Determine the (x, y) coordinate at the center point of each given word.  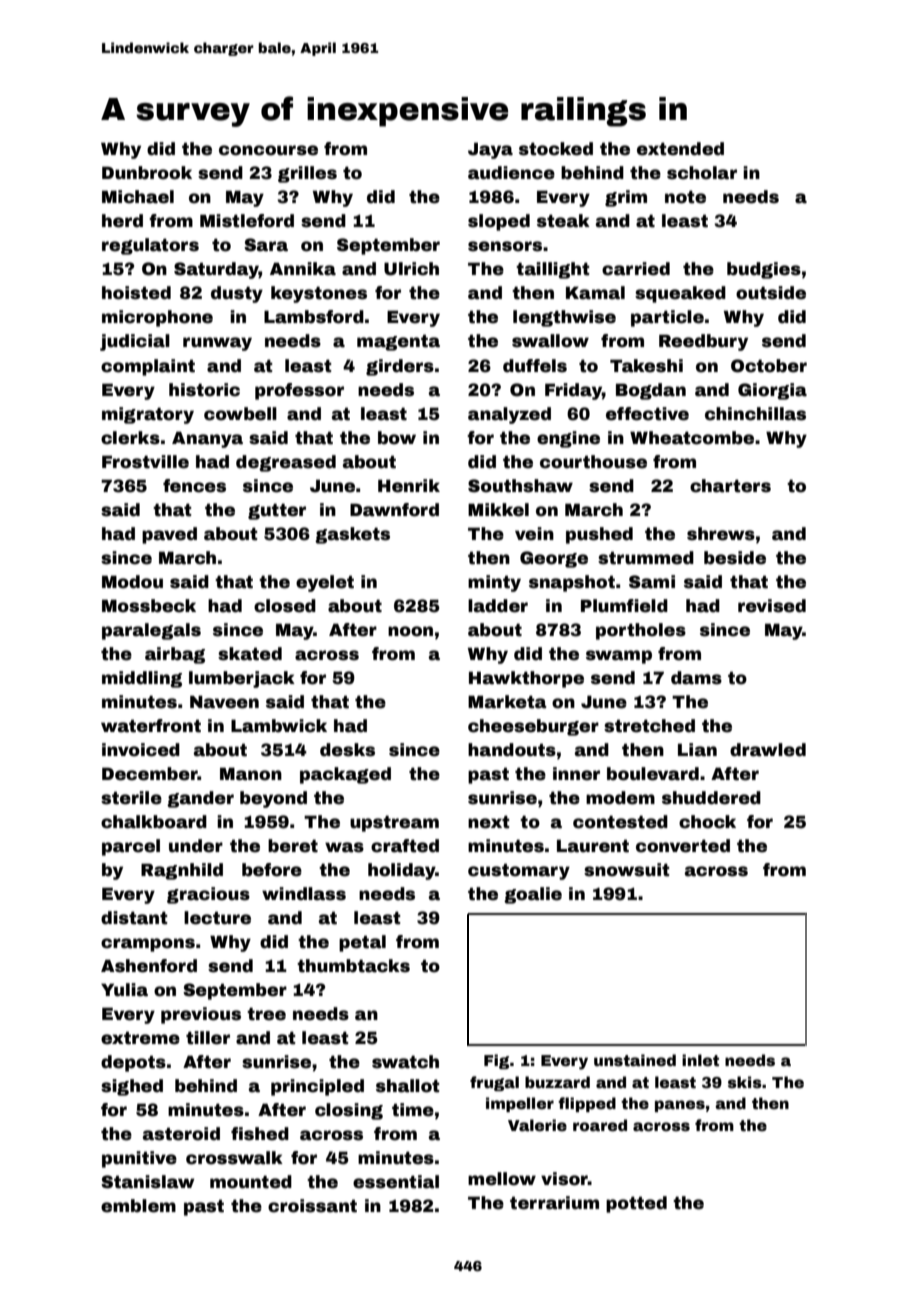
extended (680, 149)
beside (735, 558)
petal (362, 943)
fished (260, 1134)
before (272, 870)
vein (534, 534)
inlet (700, 1060)
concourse (268, 150)
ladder (498, 606)
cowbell (240, 414)
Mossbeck (149, 606)
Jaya (490, 150)
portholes (641, 631)
